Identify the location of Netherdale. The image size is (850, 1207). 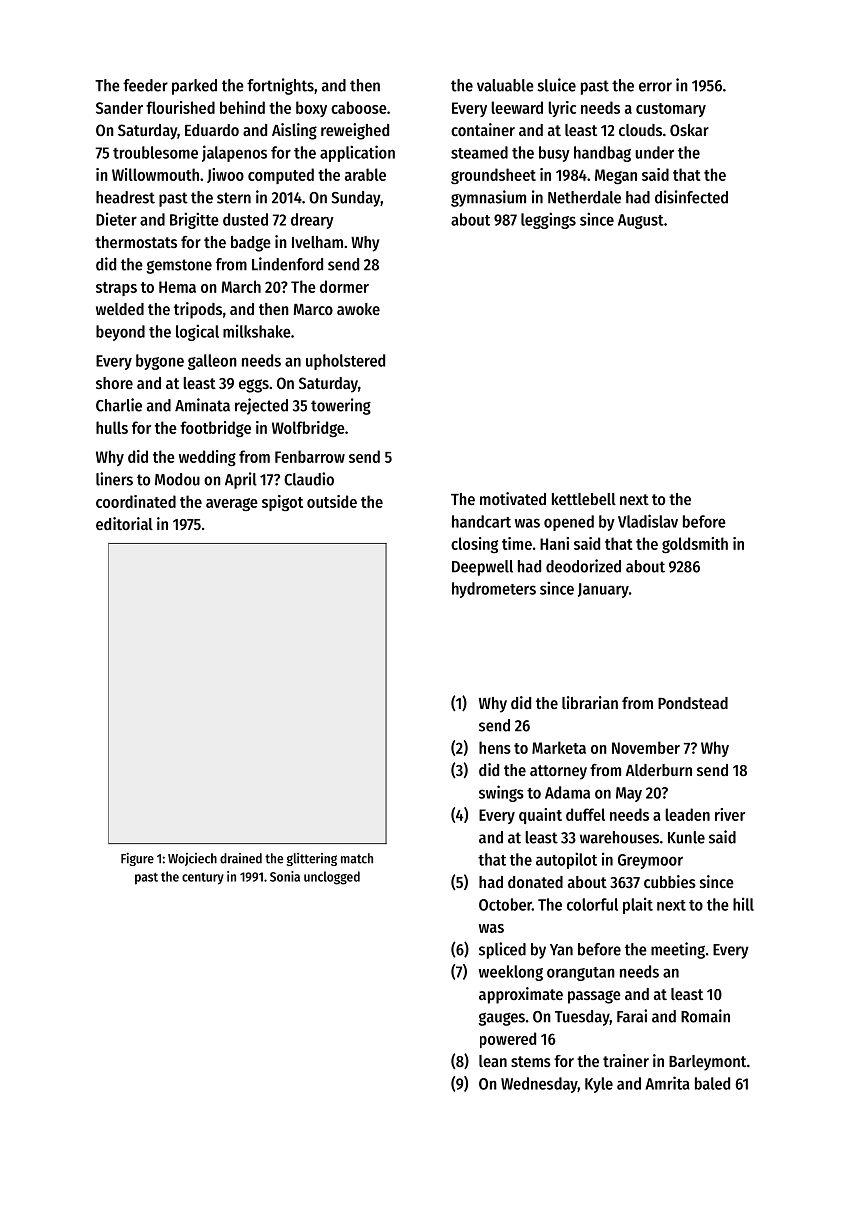
(584, 197).
